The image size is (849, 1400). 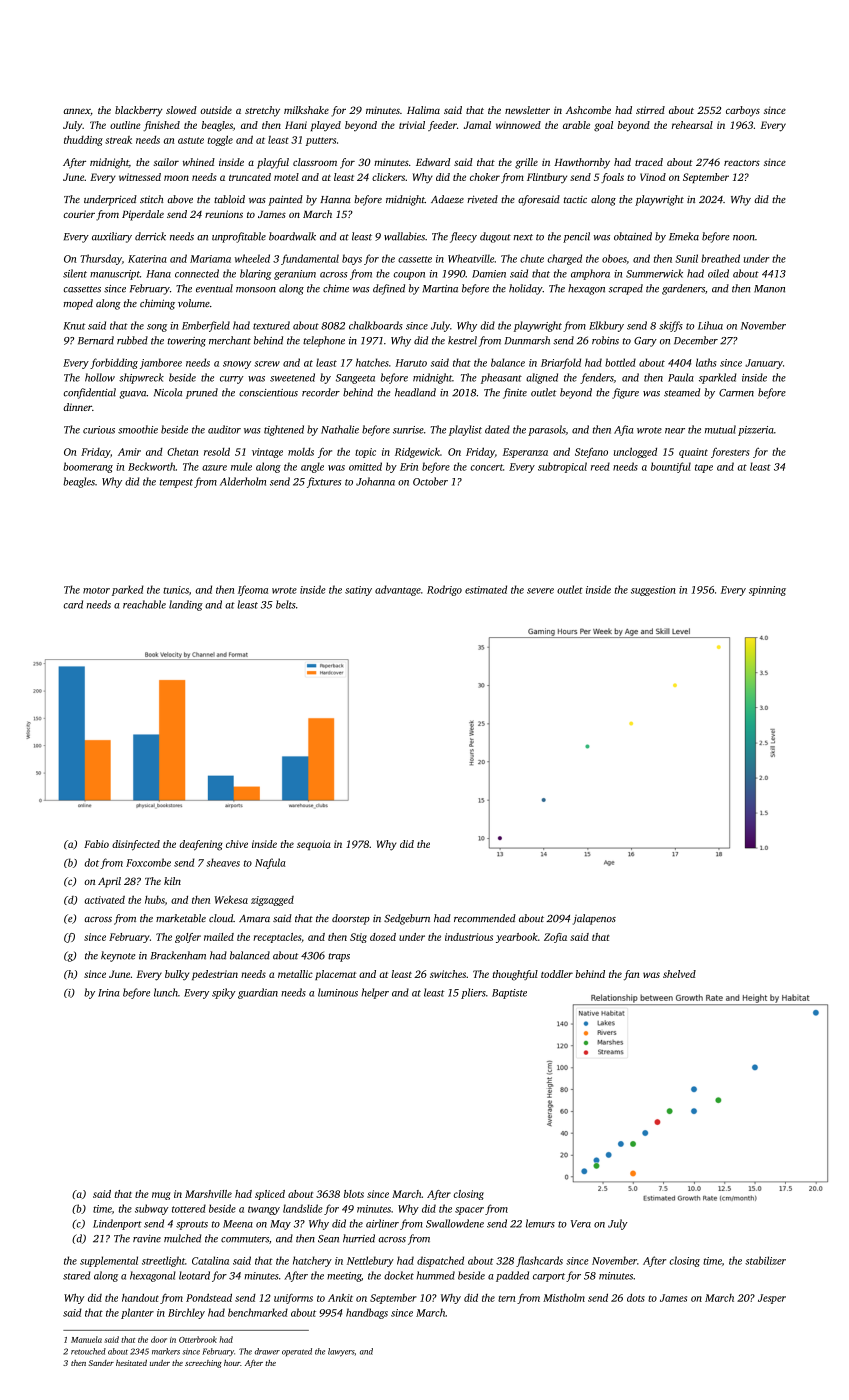 What do you see at coordinates (564, 1298) in the screenshot?
I see `Mistholm` at bounding box center [564, 1298].
